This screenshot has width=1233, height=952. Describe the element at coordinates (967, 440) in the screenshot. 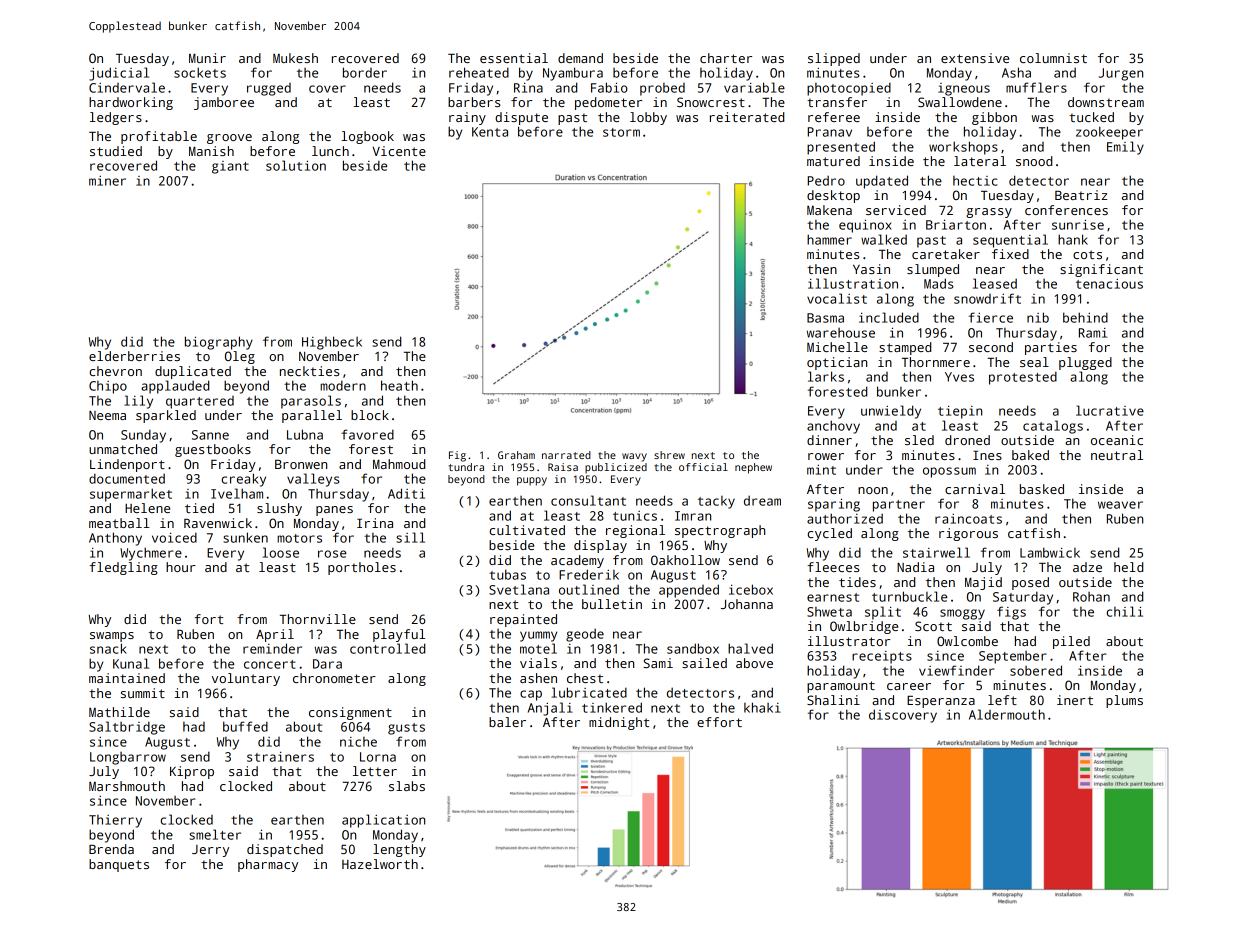

I see `droned` at that location.
